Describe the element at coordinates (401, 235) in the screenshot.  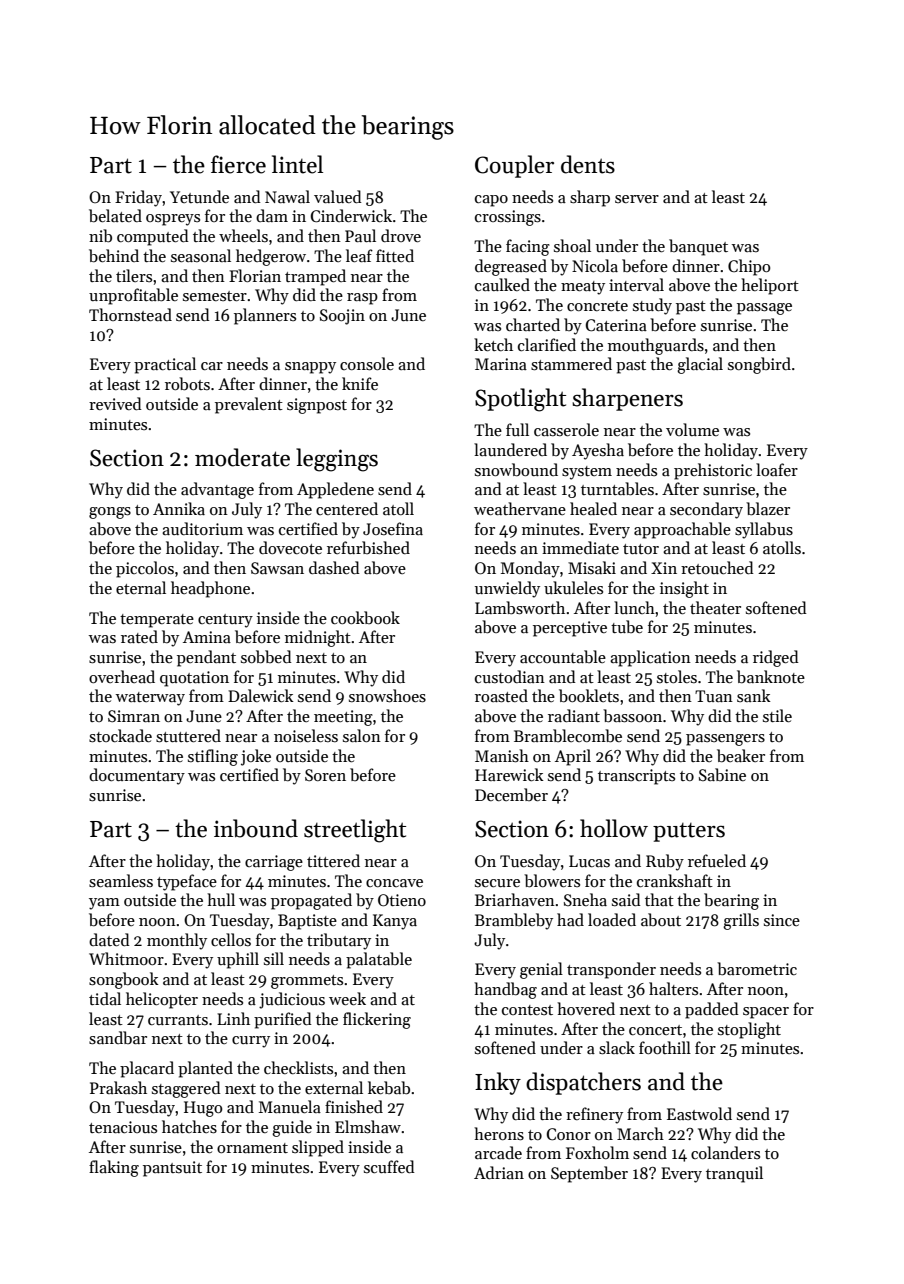
I see `drove` at that location.
